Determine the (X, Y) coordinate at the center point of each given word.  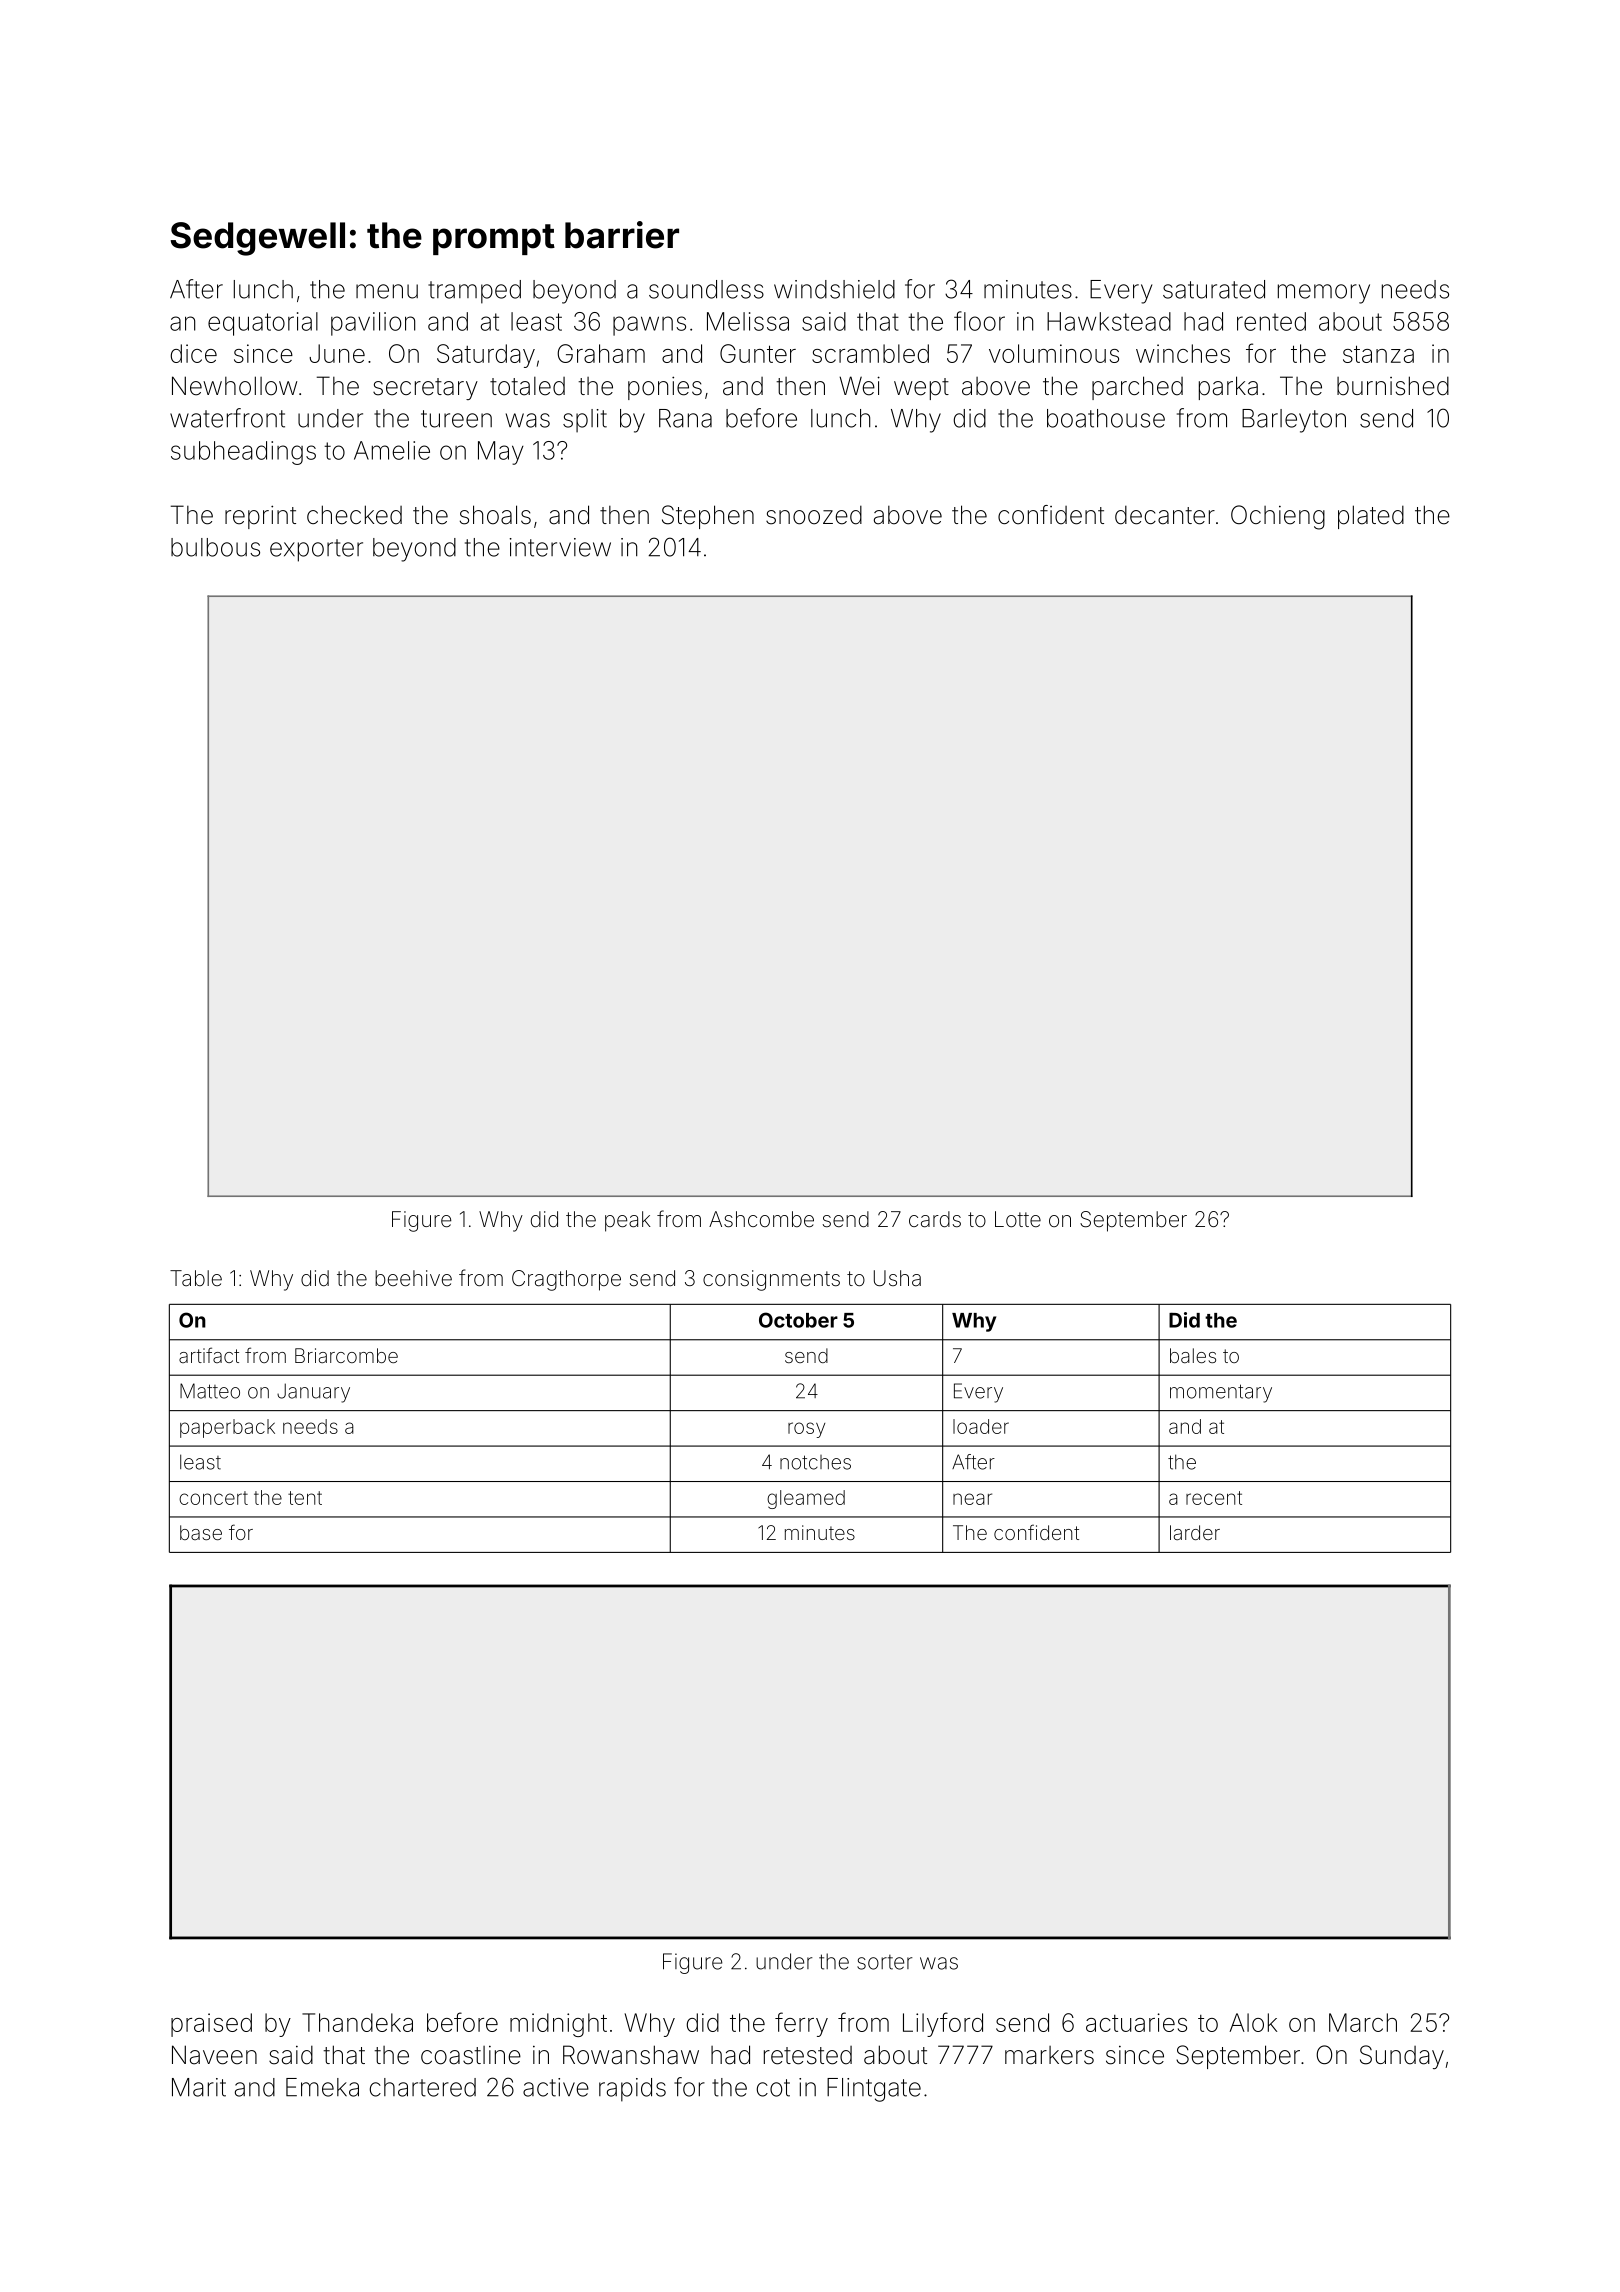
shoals (495, 515)
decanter (1165, 515)
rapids (632, 2090)
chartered (422, 2087)
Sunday (1402, 2057)
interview (560, 547)
